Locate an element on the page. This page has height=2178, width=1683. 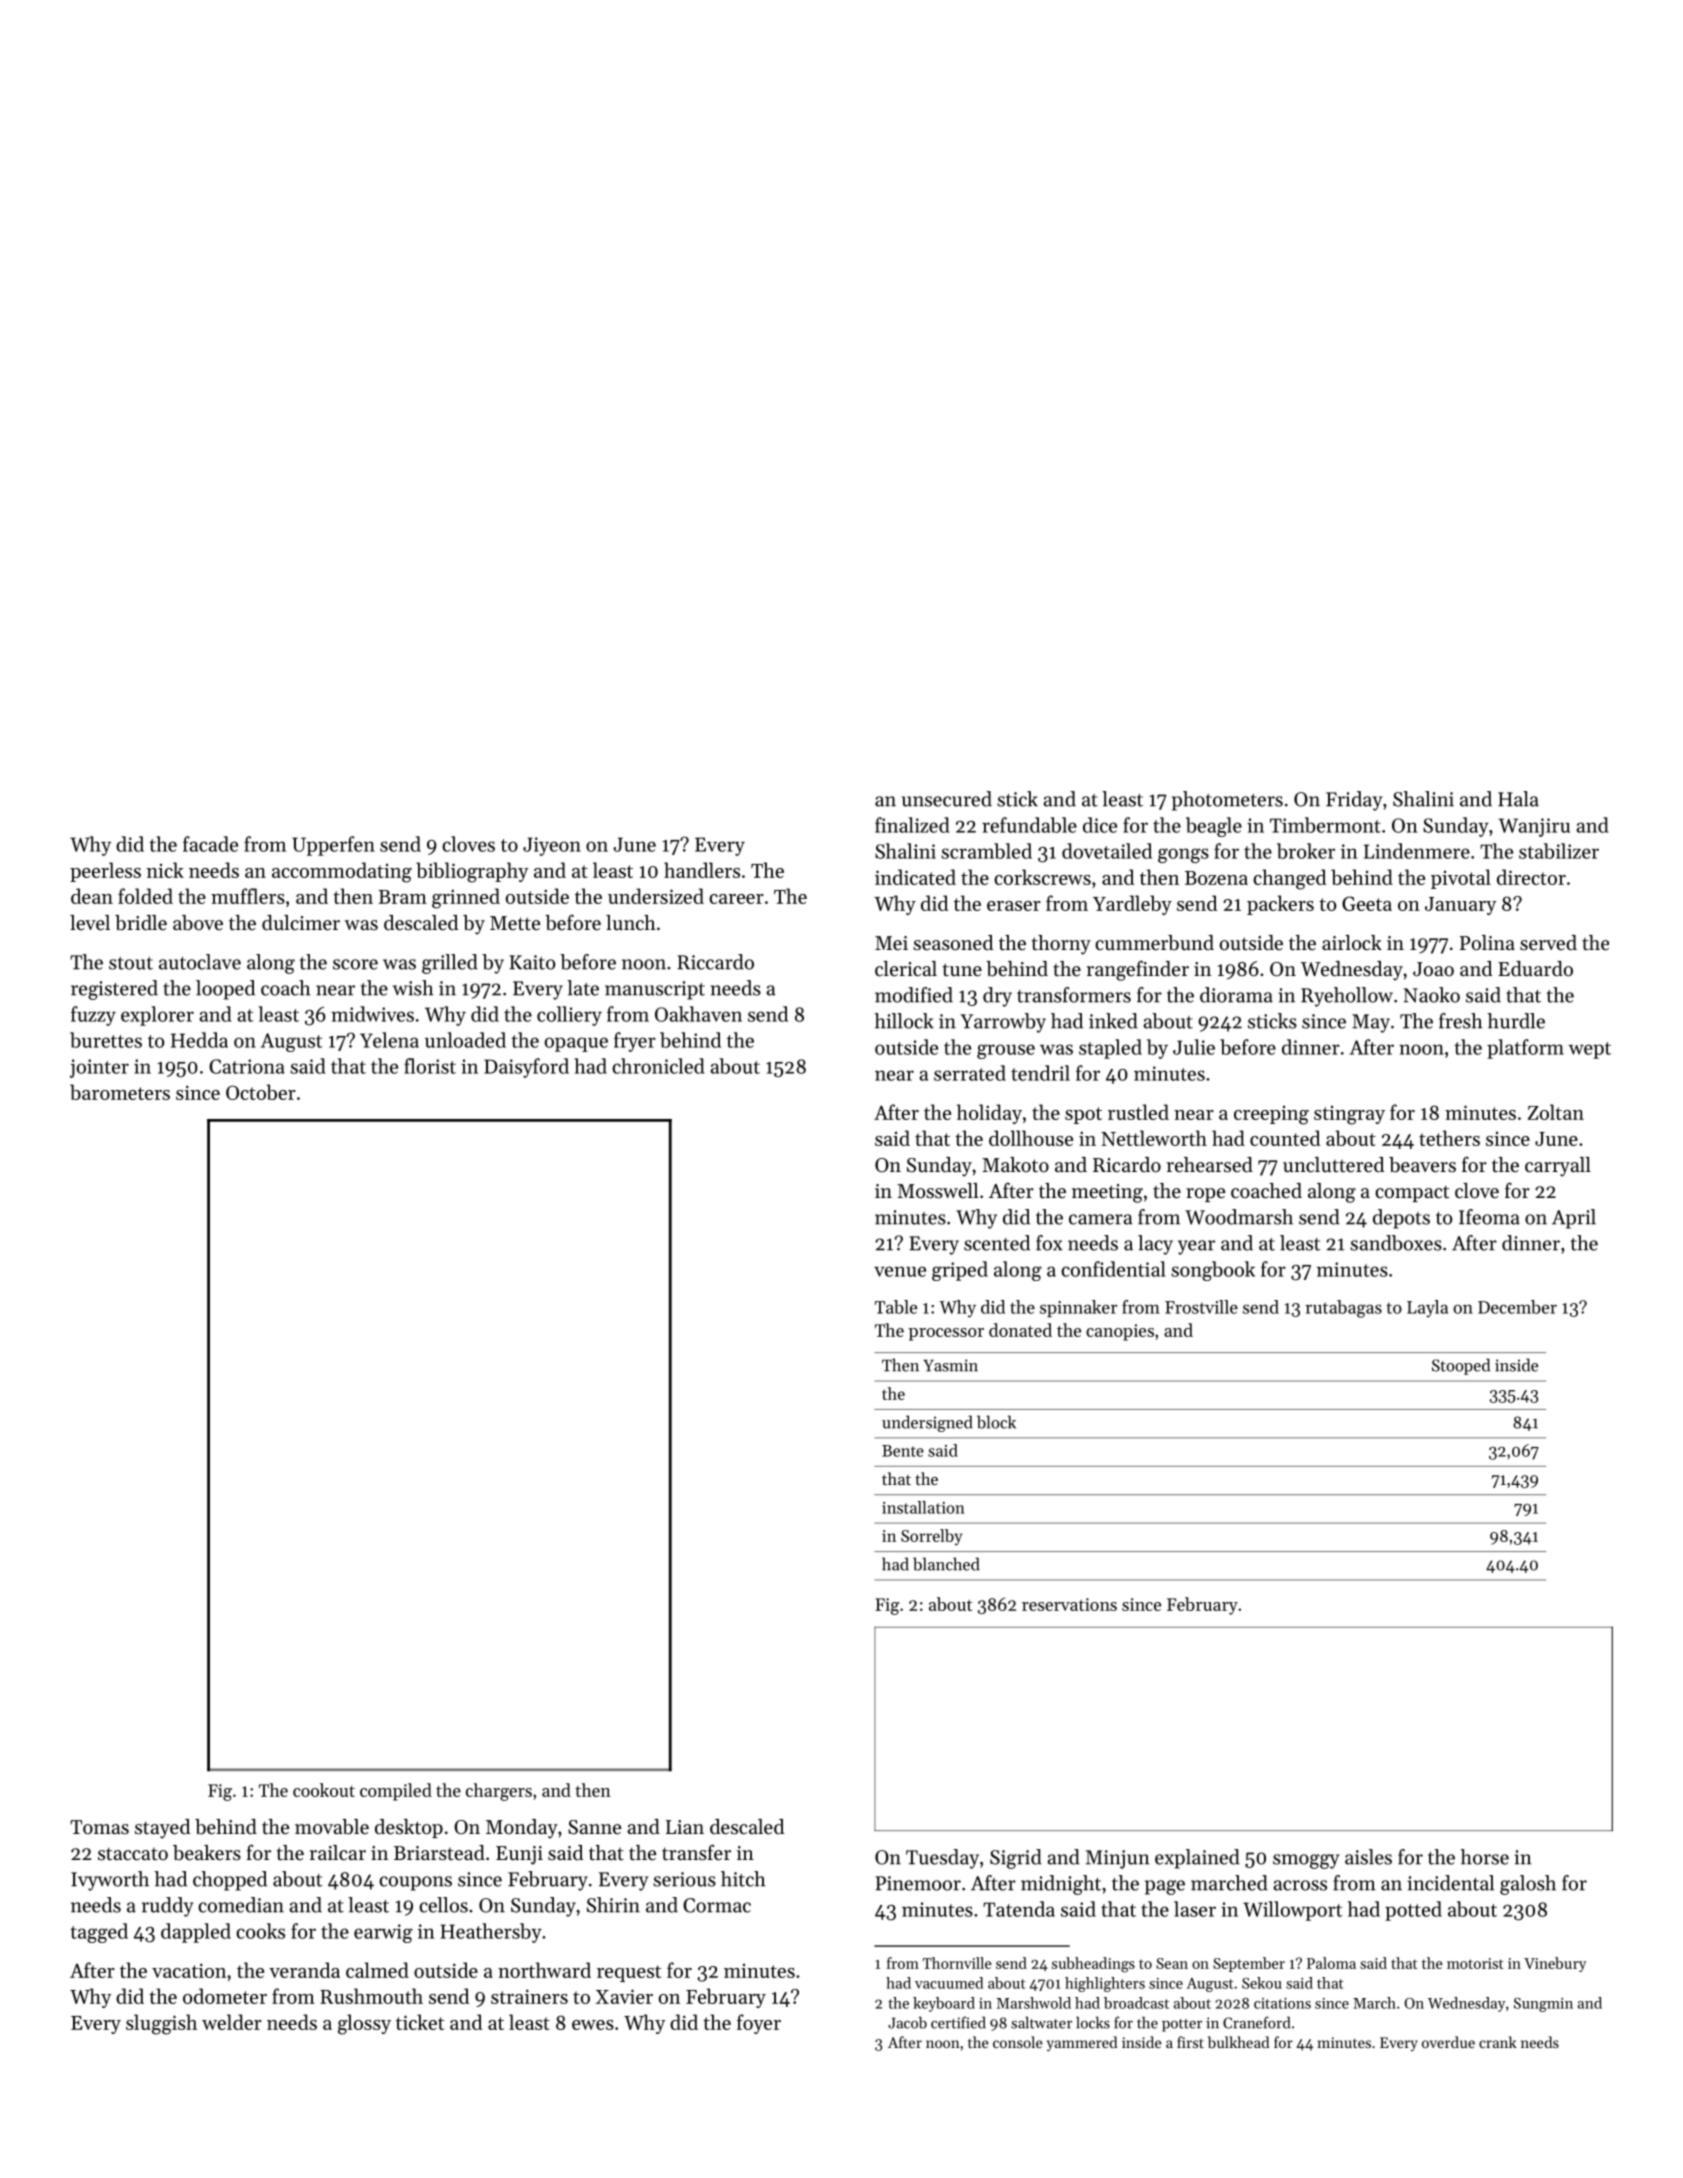
Geeta is located at coordinates (1367, 903).
